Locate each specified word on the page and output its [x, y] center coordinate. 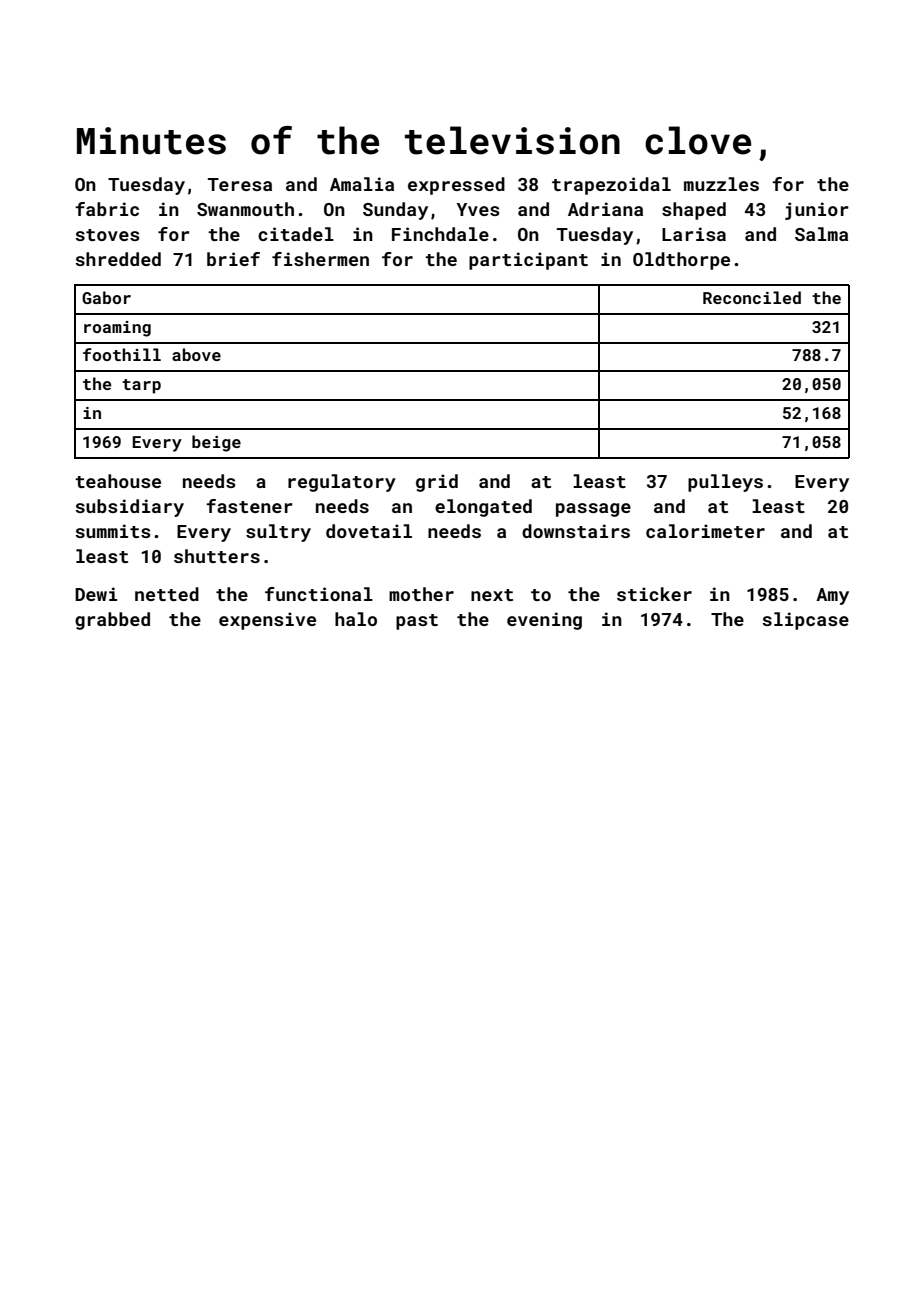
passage [593, 510]
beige [216, 443]
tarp [141, 386]
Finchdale [440, 234]
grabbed [112, 621]
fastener [249, 506]
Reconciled [752, 297]
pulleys [725, 483]
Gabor [106, 297]
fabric [107, 209]
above [196, 354]
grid [437, 483]
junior [817, 211]
